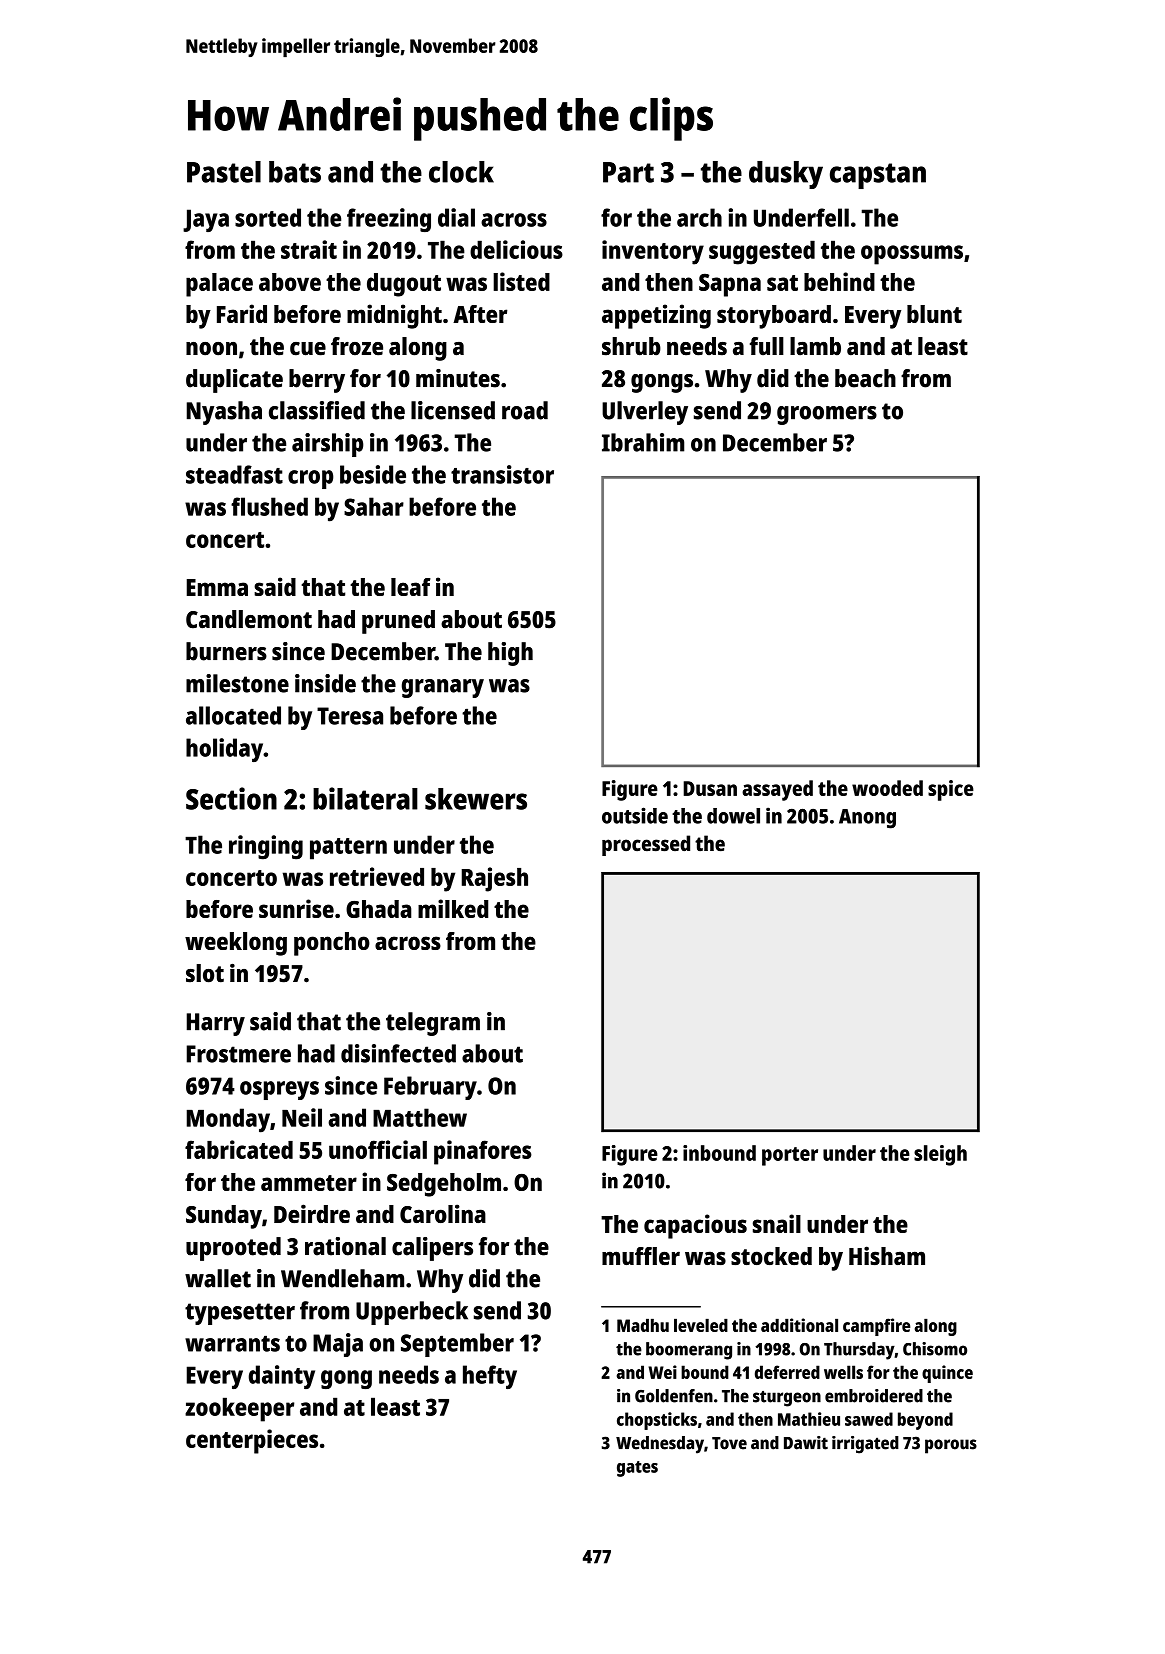 Image resolution: width=1165 pixels, height=1654 pixels. Describe the element at coordinates (656, 316) in the page. I see `appetizing` at that location.
